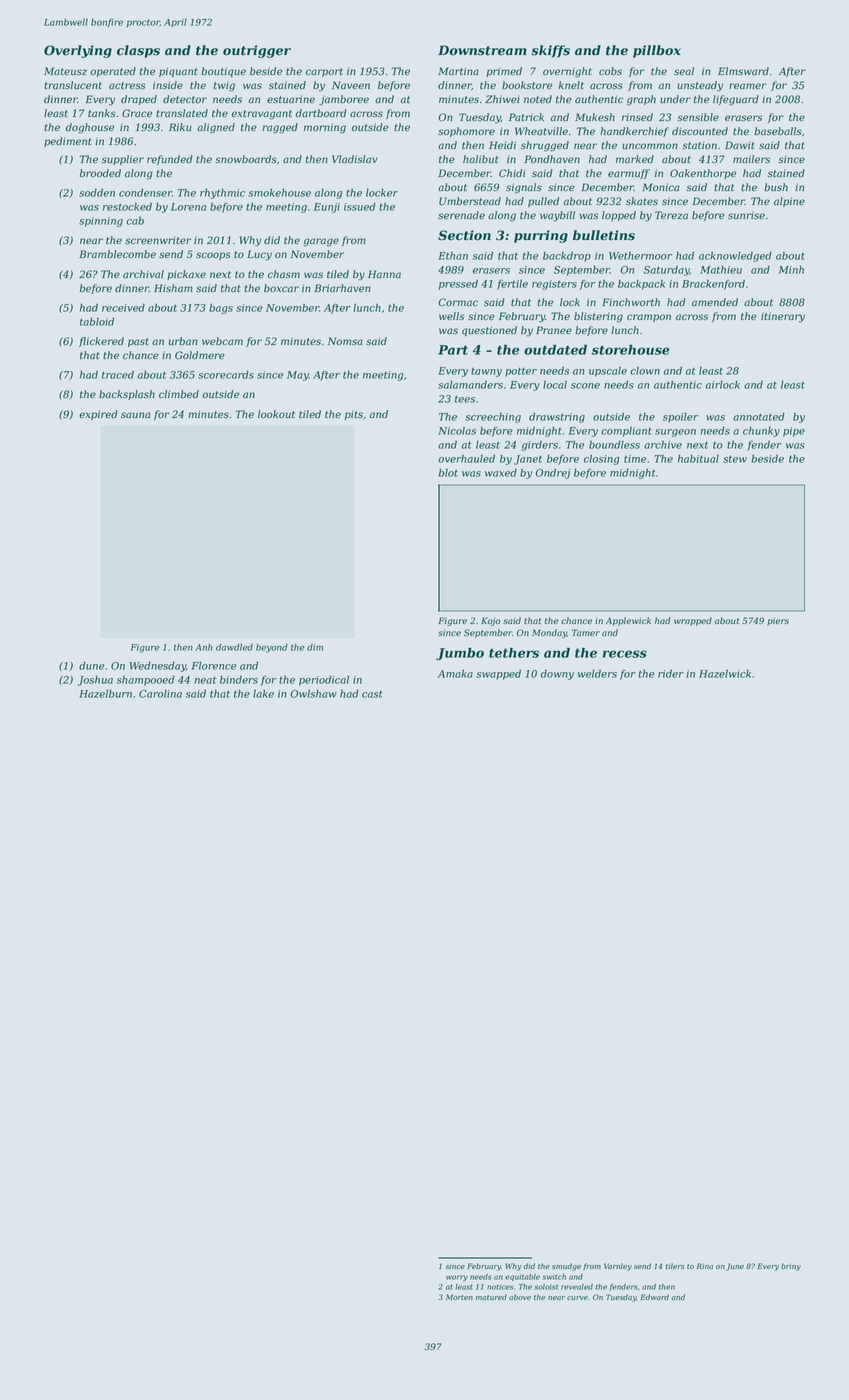 This screenshot has width=849, height=1400. Describe the element at coordinates (698, 459) in the screenshot. I see `habitual` at that location.
